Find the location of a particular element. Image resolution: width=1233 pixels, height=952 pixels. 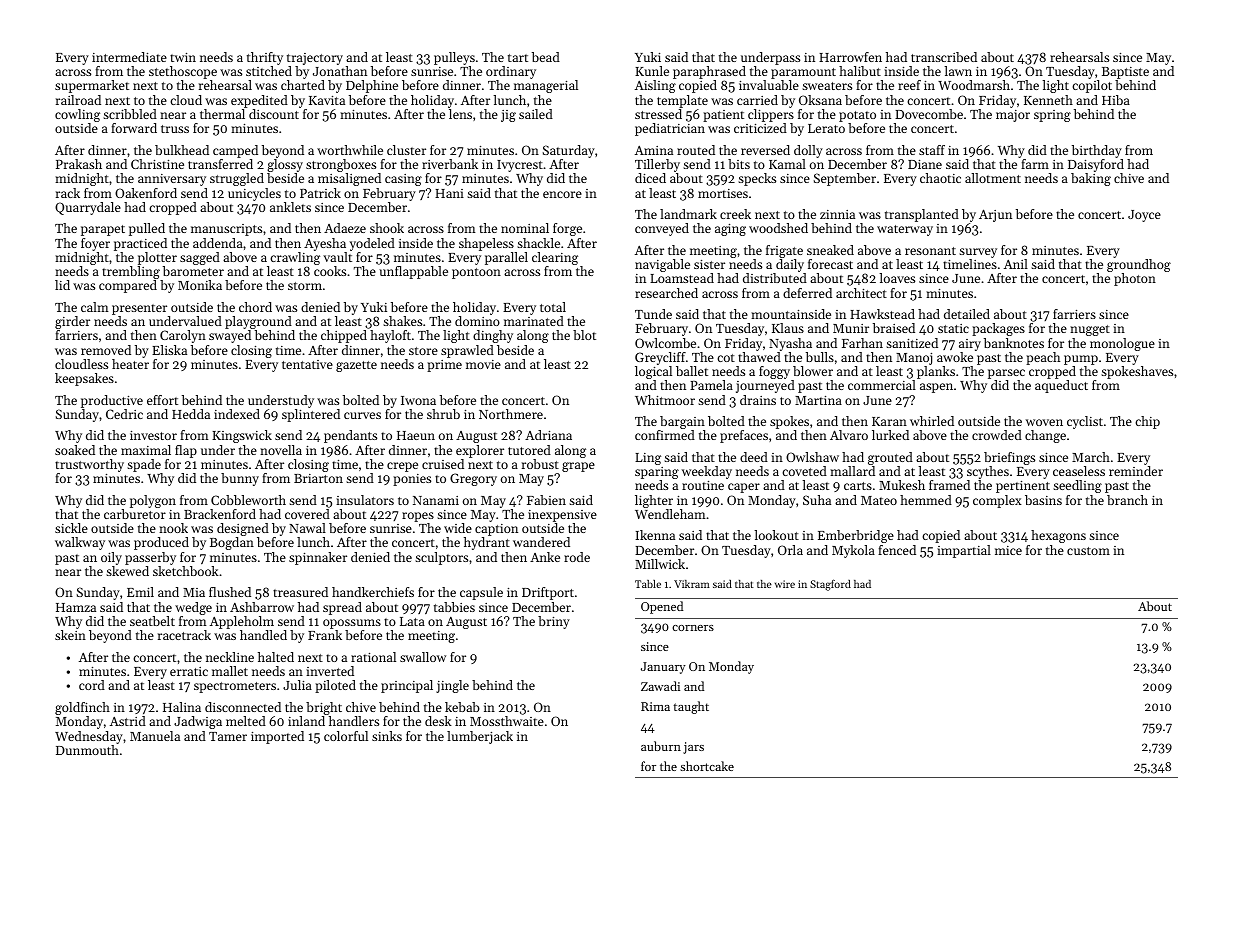

distributed is located at coordinates (775, 278).
